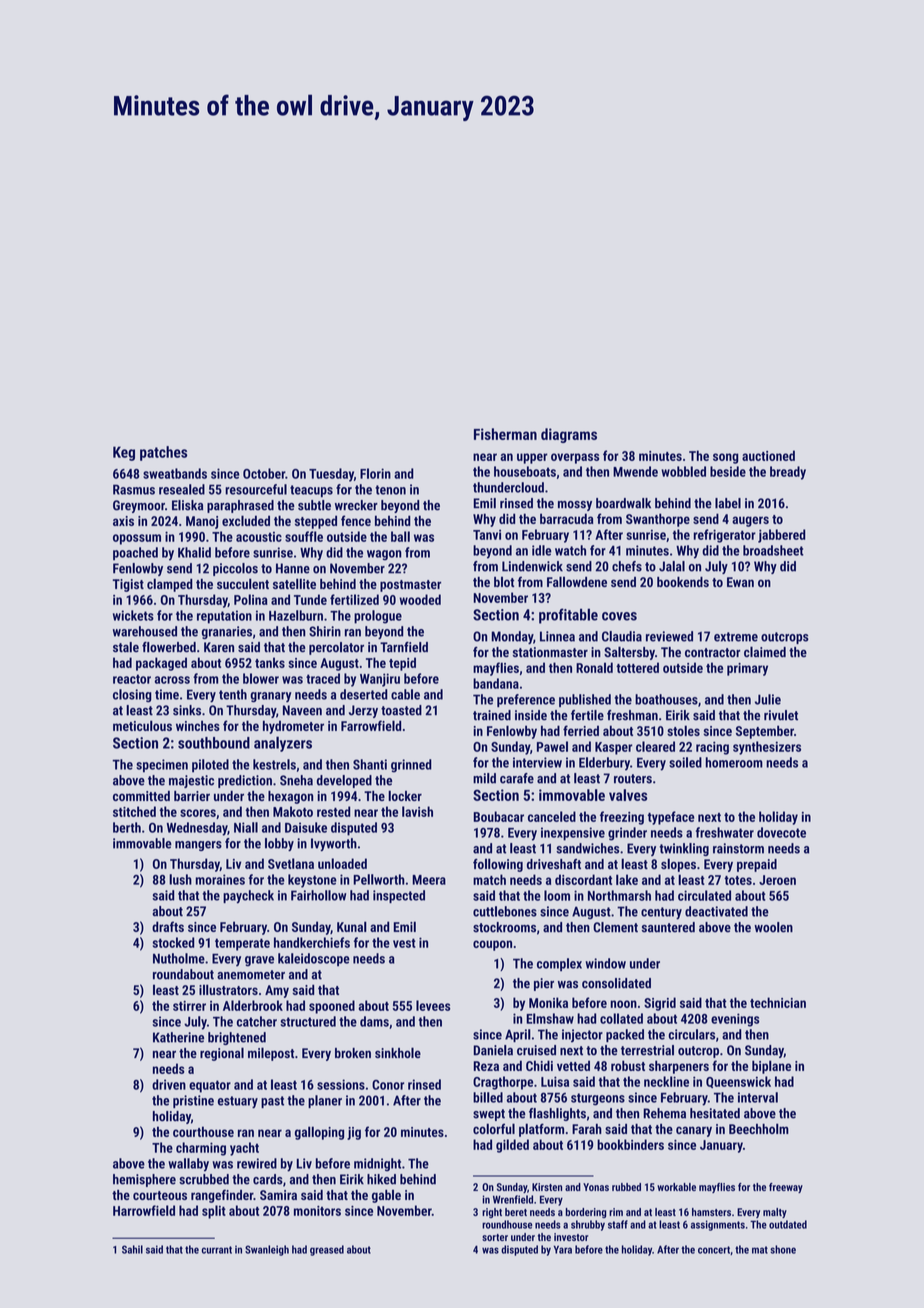 The image size is (924, 1308). I want to click on biplane, so click(771, 1067).
